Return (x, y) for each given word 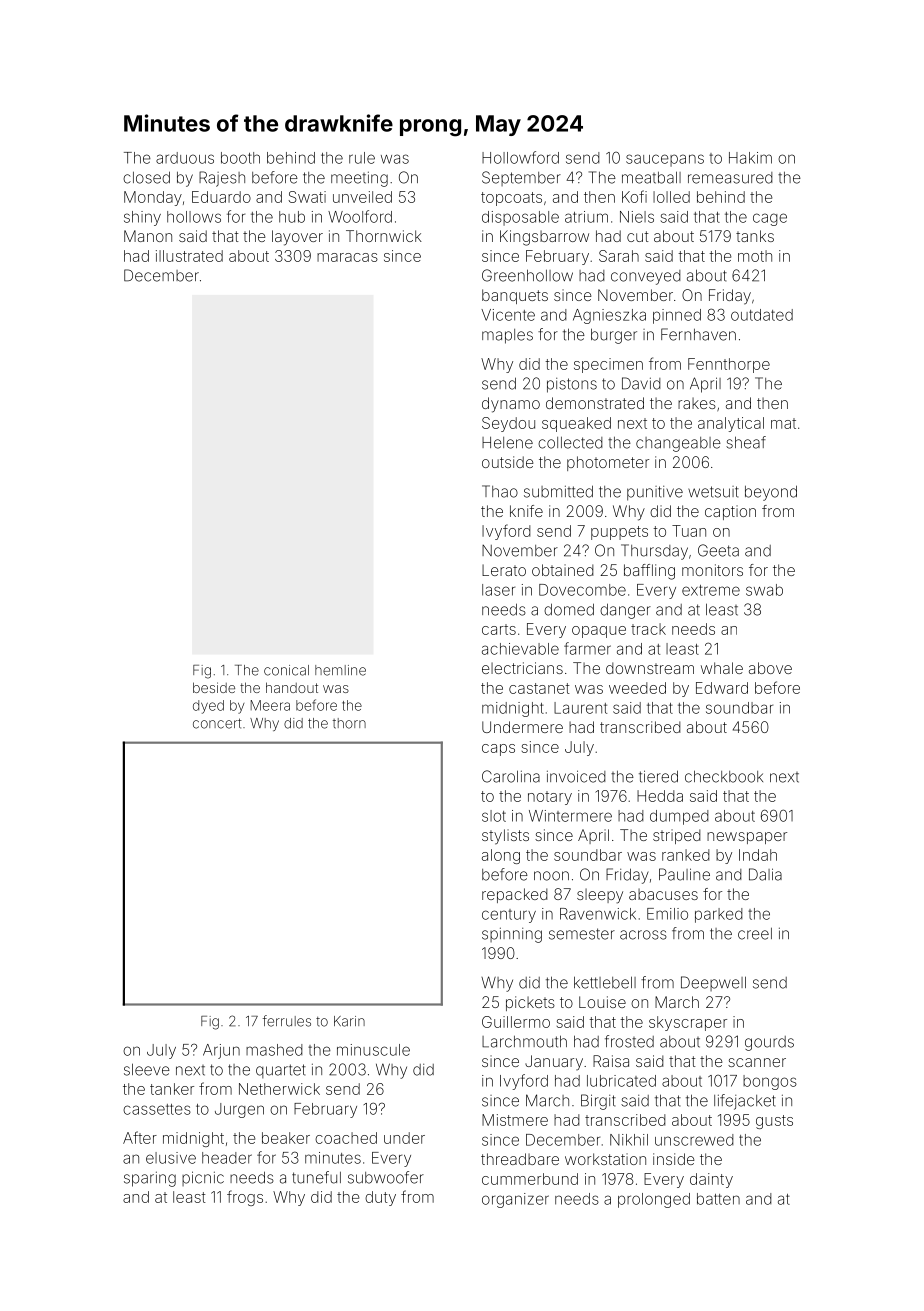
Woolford (360, 216)
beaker (286, 1138)
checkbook (724, 776)
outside (507, 462)
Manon (148, 236)
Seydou (508, 424)
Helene (507, 443)
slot (494, 816)
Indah (758, 855)
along (501, 856)
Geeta (718, 550)
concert (217, 723)
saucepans (665, 160)
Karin (349, 1021)
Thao (500, 491)
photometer (608, 463)
